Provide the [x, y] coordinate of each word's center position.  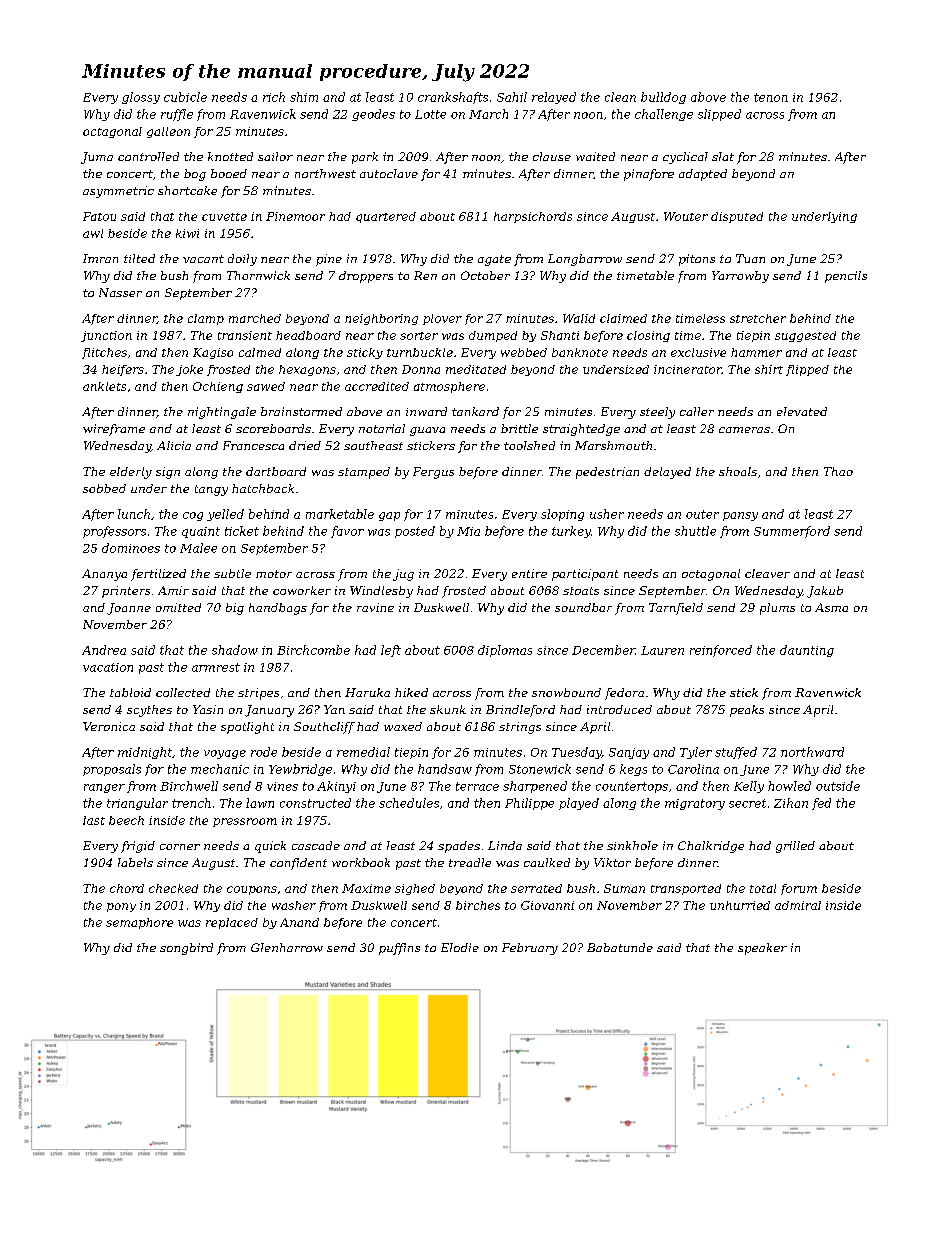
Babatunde [620, 947]
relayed [554, 98]
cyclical [685, 158]
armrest [216, 667]
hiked [411, 692]
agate [494, 260]
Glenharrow [287, 947]
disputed [737, 217]
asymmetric [118, 192]
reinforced [721, 651]
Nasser [120, 292]
